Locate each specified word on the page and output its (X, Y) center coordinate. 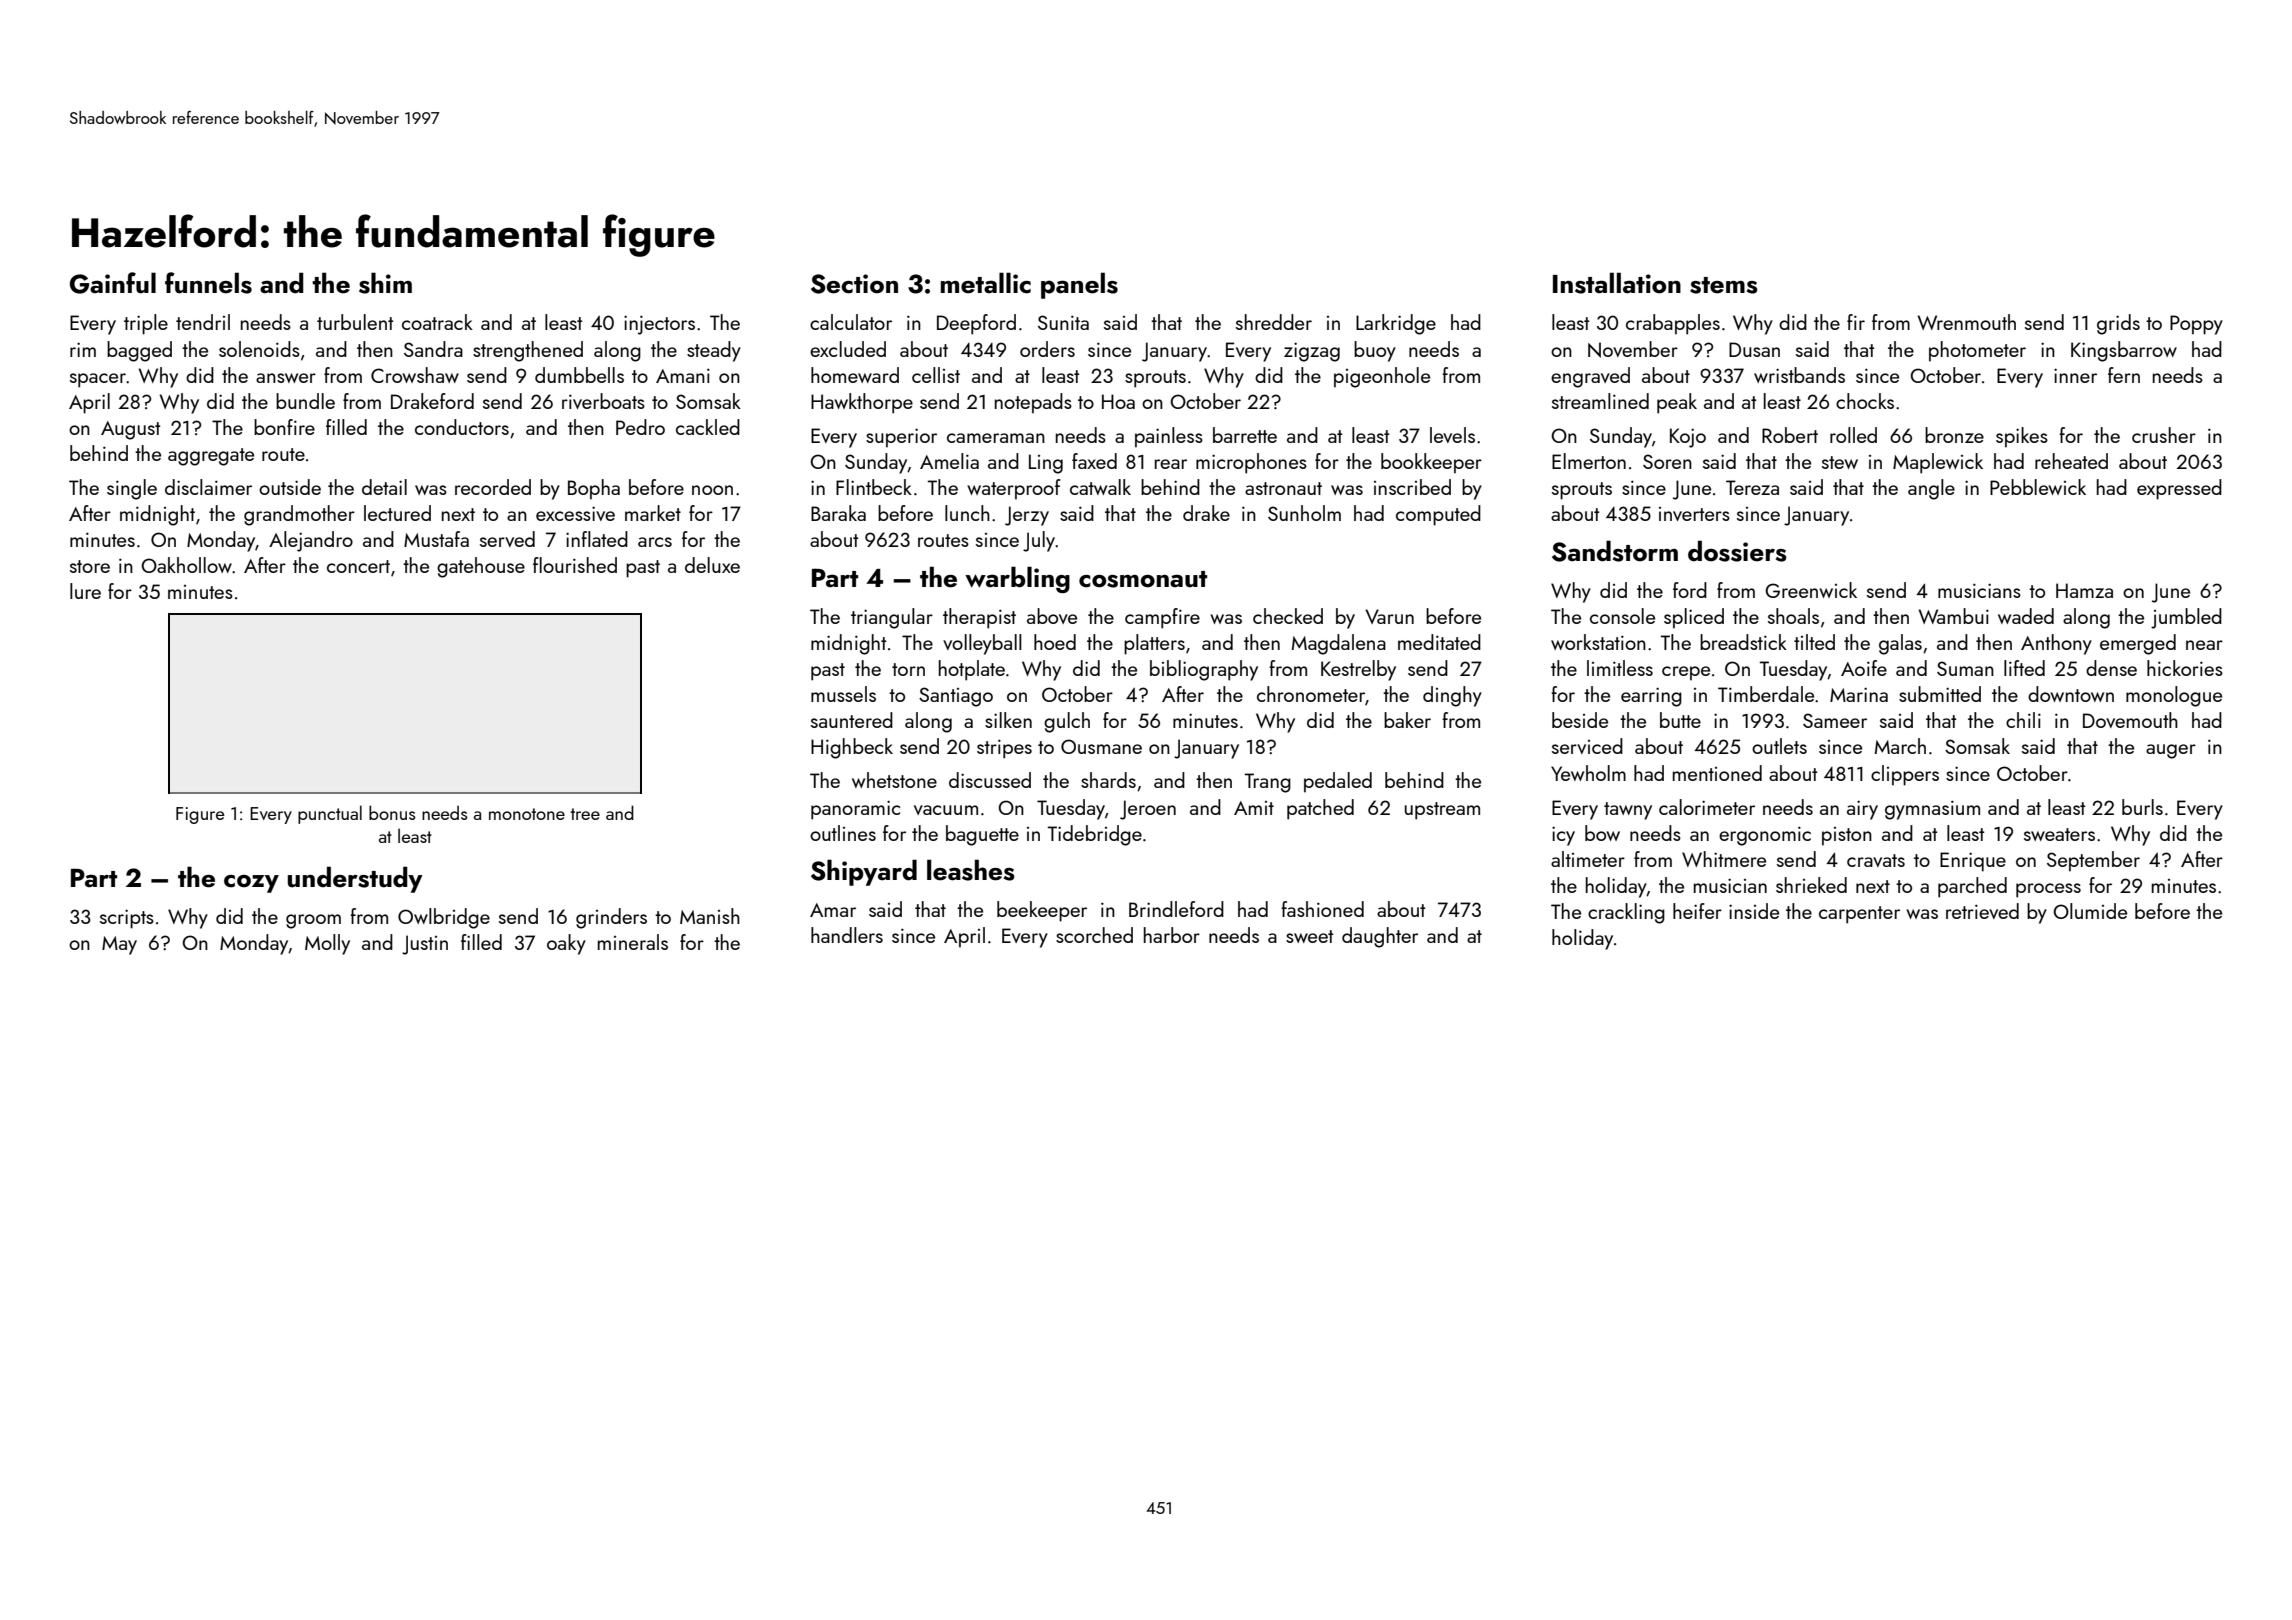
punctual (330, 814)
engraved (1590, 377)
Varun (1389, 616)
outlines (843, 833)
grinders (611, 918)
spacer (98, 380)
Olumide (2090, 911)
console (1622, 616)
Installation (1617, 283)
